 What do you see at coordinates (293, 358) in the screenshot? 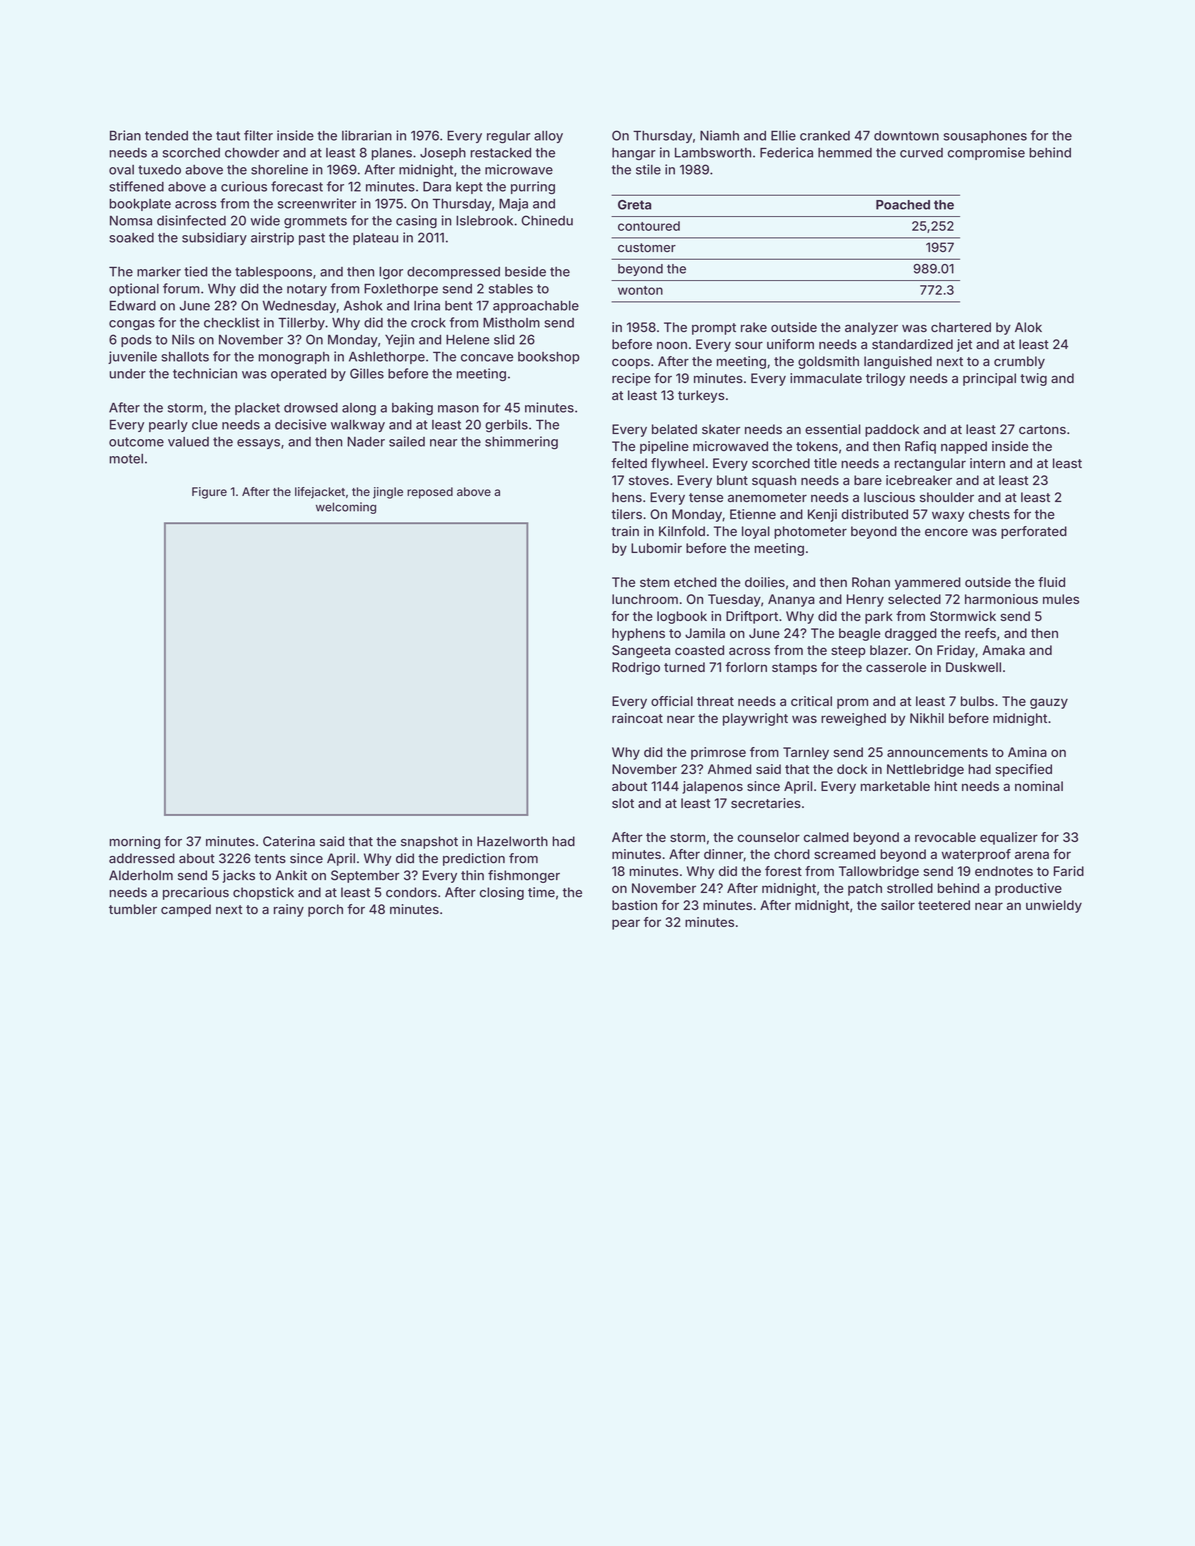
I see `monograph` at bounding box center [293, 358].
